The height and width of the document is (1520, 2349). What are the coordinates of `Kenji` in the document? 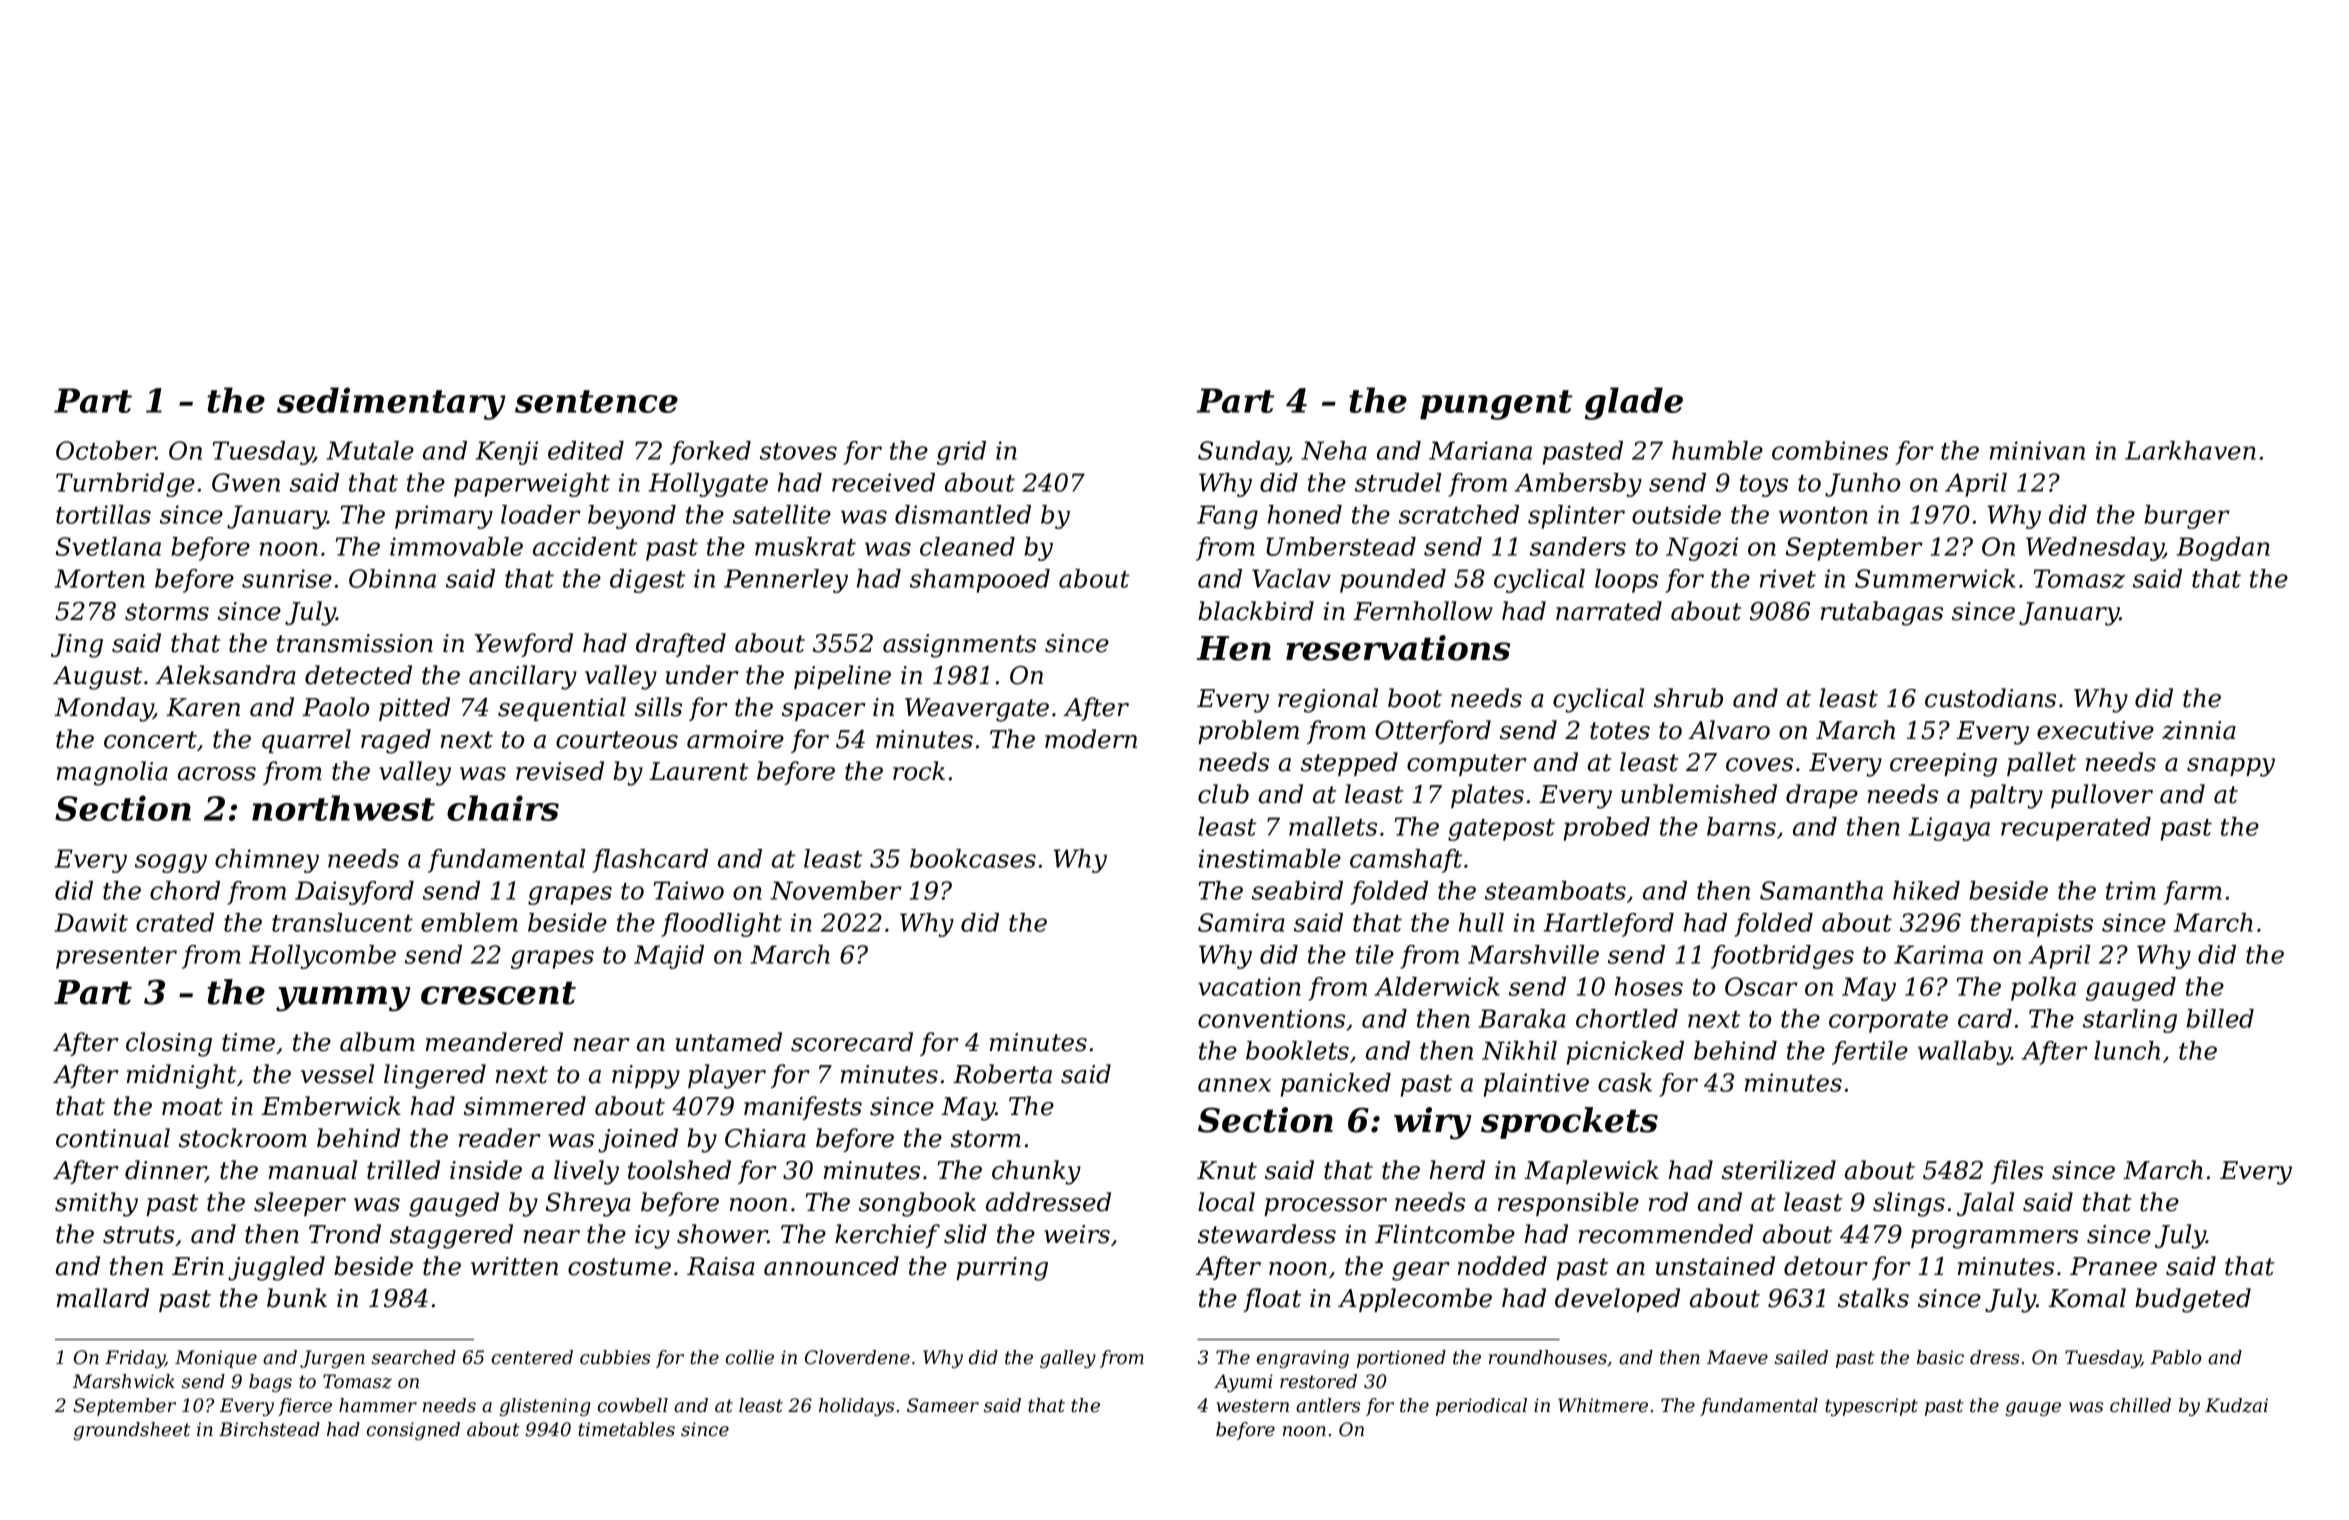 It's located at (507, 453).
